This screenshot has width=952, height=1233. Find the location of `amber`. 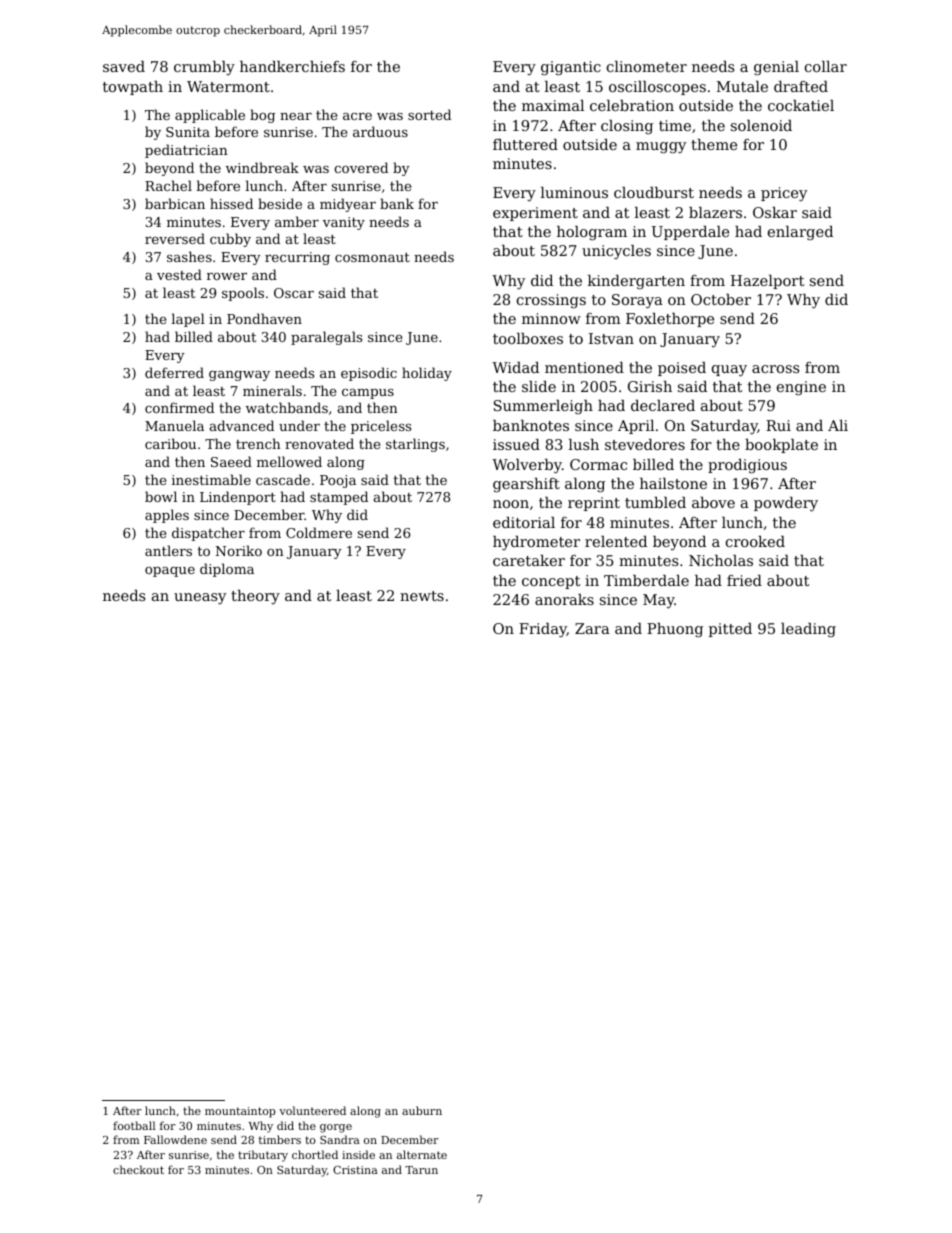

amber is located at coordinates (297, 221).
